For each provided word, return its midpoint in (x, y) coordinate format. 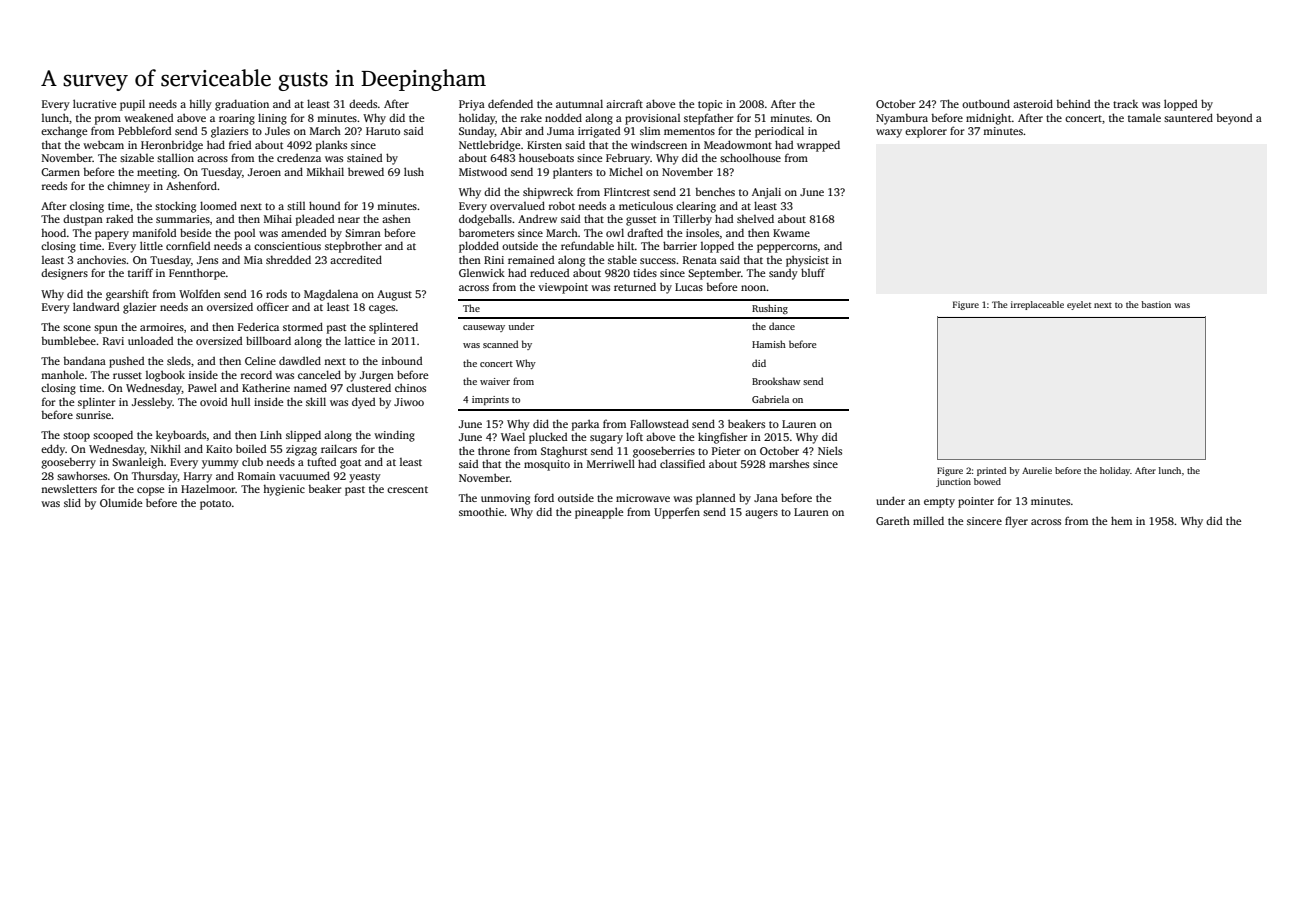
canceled (319, 374)
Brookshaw (776, 381)
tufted (321, 461)
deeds (363, 103)
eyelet (1079, 305)
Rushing (770, 309)
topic (710, 105)
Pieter (726, 451)
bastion (1156, 304)
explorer (926, 132)
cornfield (188, 245)
